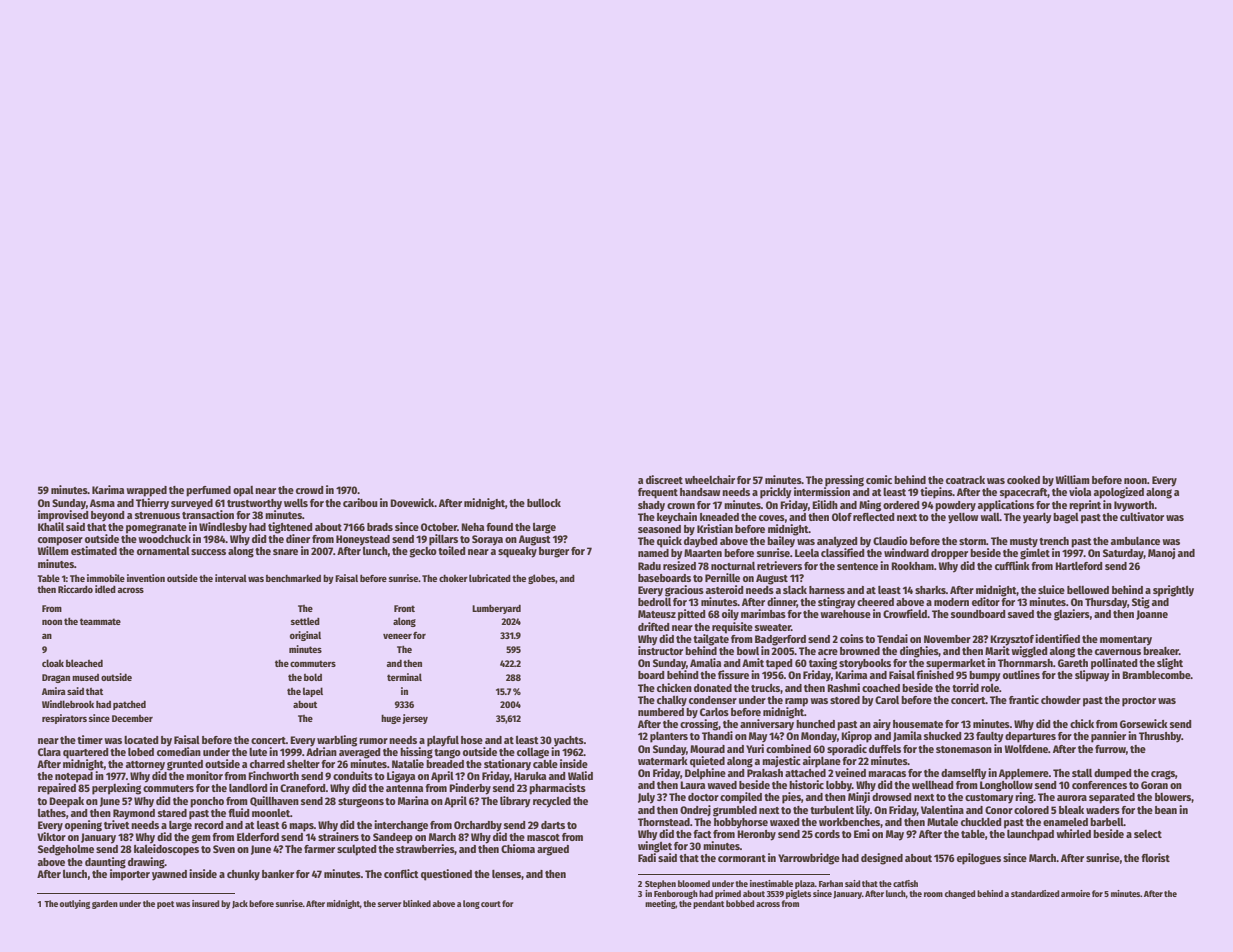 This page has width=1233, height=952. Describe the element at coordinates (780, 640) in the page. I see `Badgerford` at that location.
